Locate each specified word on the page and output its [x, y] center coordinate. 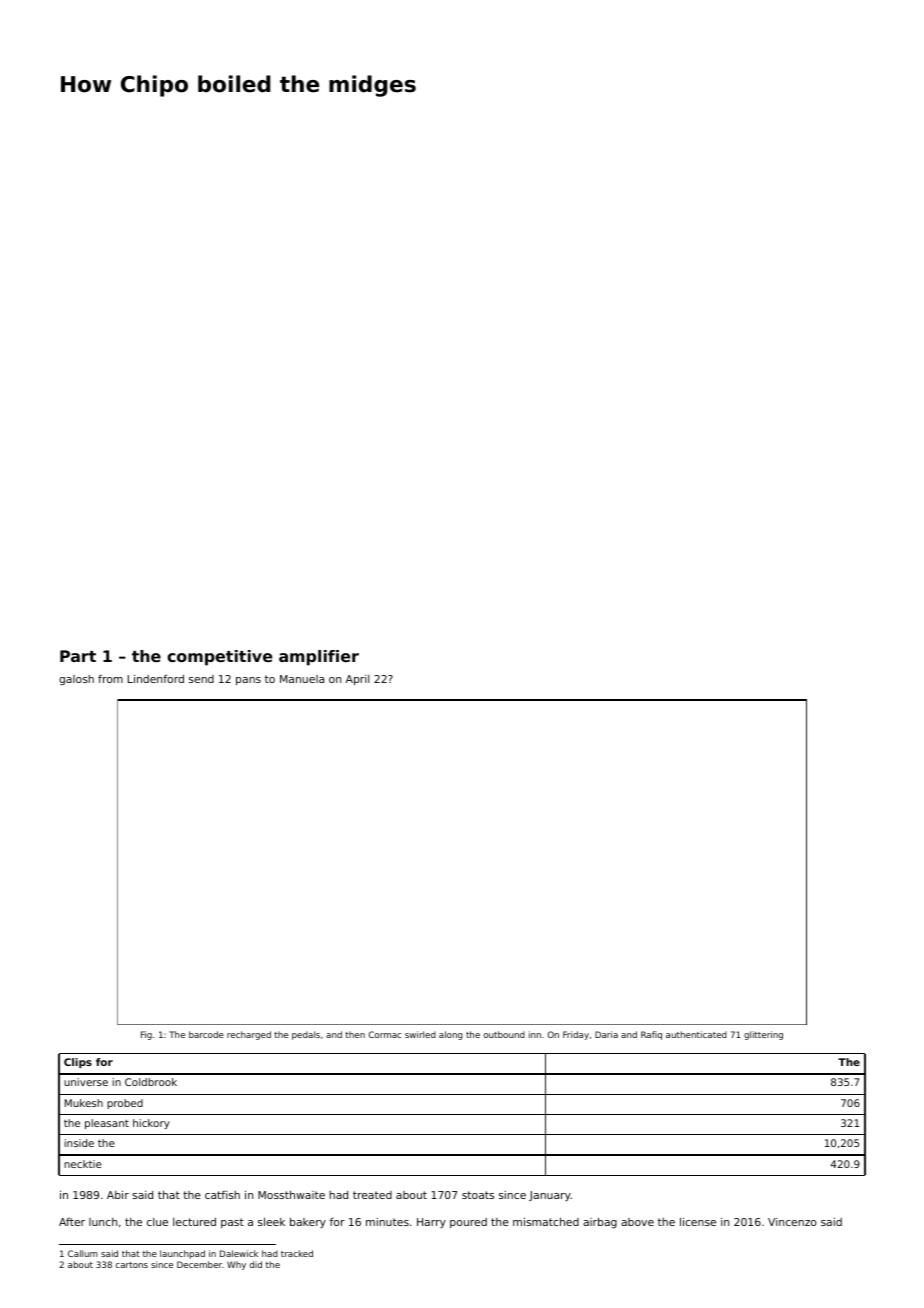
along [451, 1035]
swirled [420, 1034]
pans [248, 681]
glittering [763, 1035]
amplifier [319, 658]
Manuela [302, 679]
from [110, 678]
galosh [76, 680]
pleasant [107, 1124]
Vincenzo [792, 1222]
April [358, 680]
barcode [206, 1034]
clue [157, 1222]
